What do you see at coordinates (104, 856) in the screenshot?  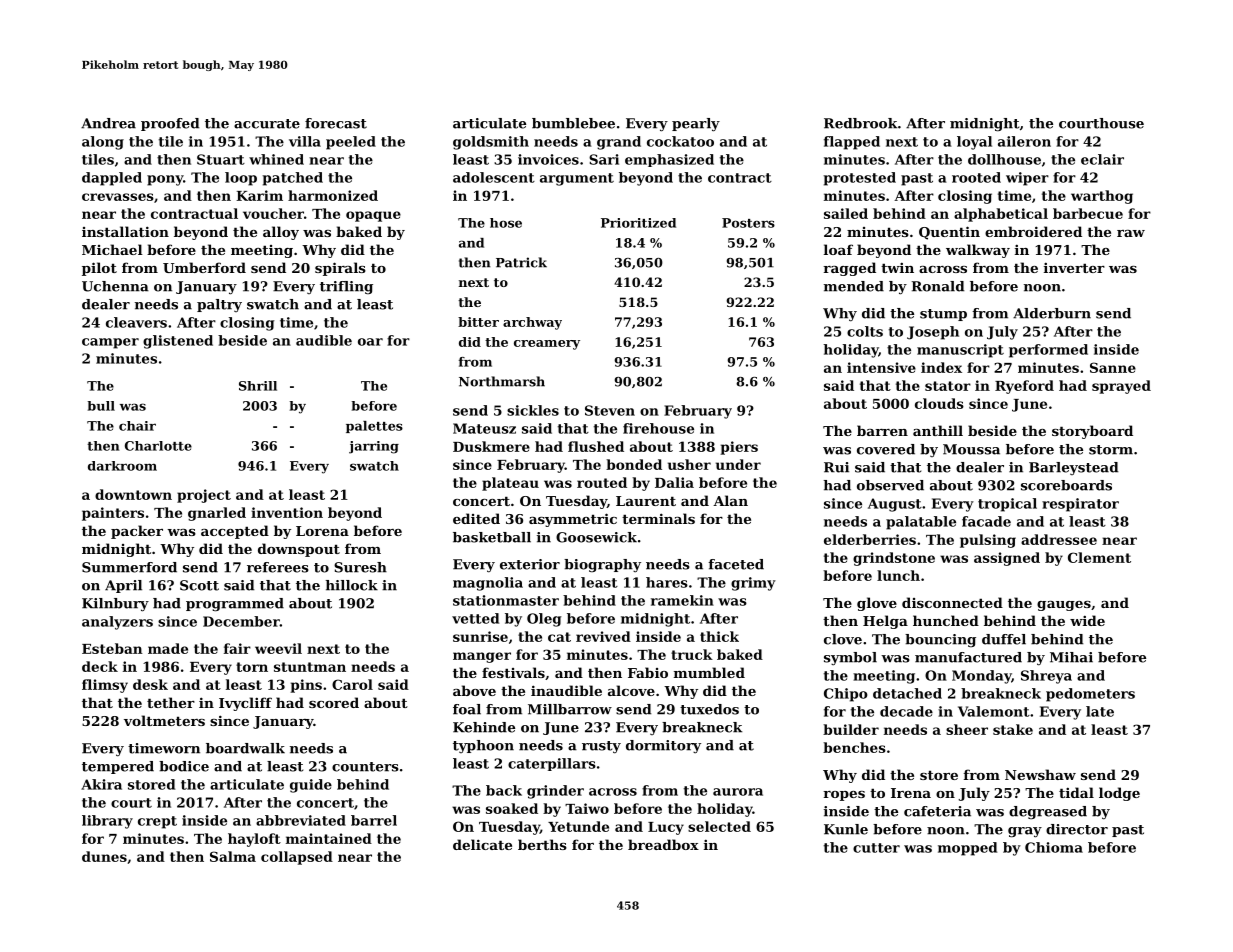 I see `dunes` at bounding box center [104, 856].
